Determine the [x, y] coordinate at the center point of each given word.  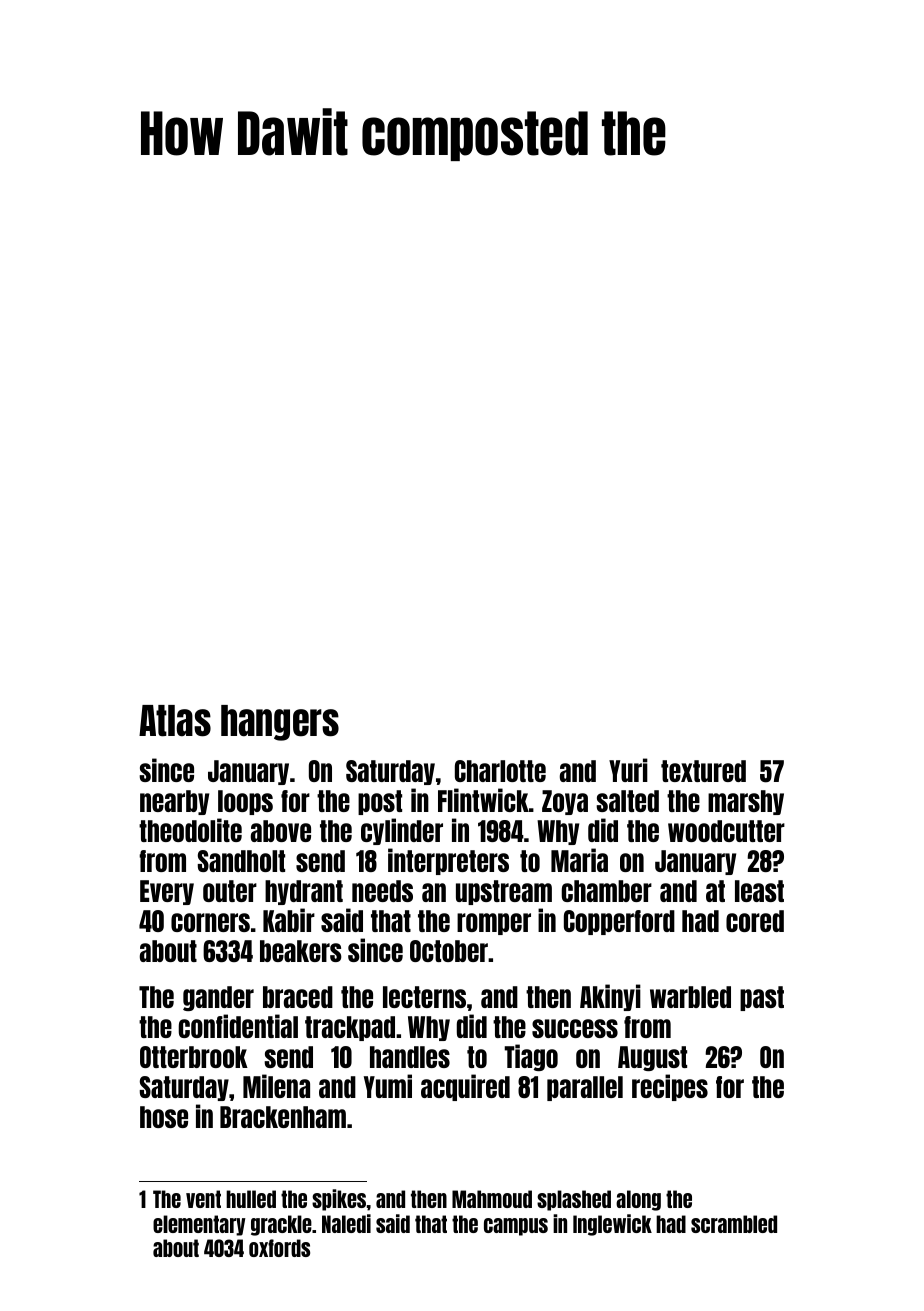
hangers [280, 723]
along [638, 1200]
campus [516, 1227]
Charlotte [500, 771]
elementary [199, 1225]
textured [703, 771]
